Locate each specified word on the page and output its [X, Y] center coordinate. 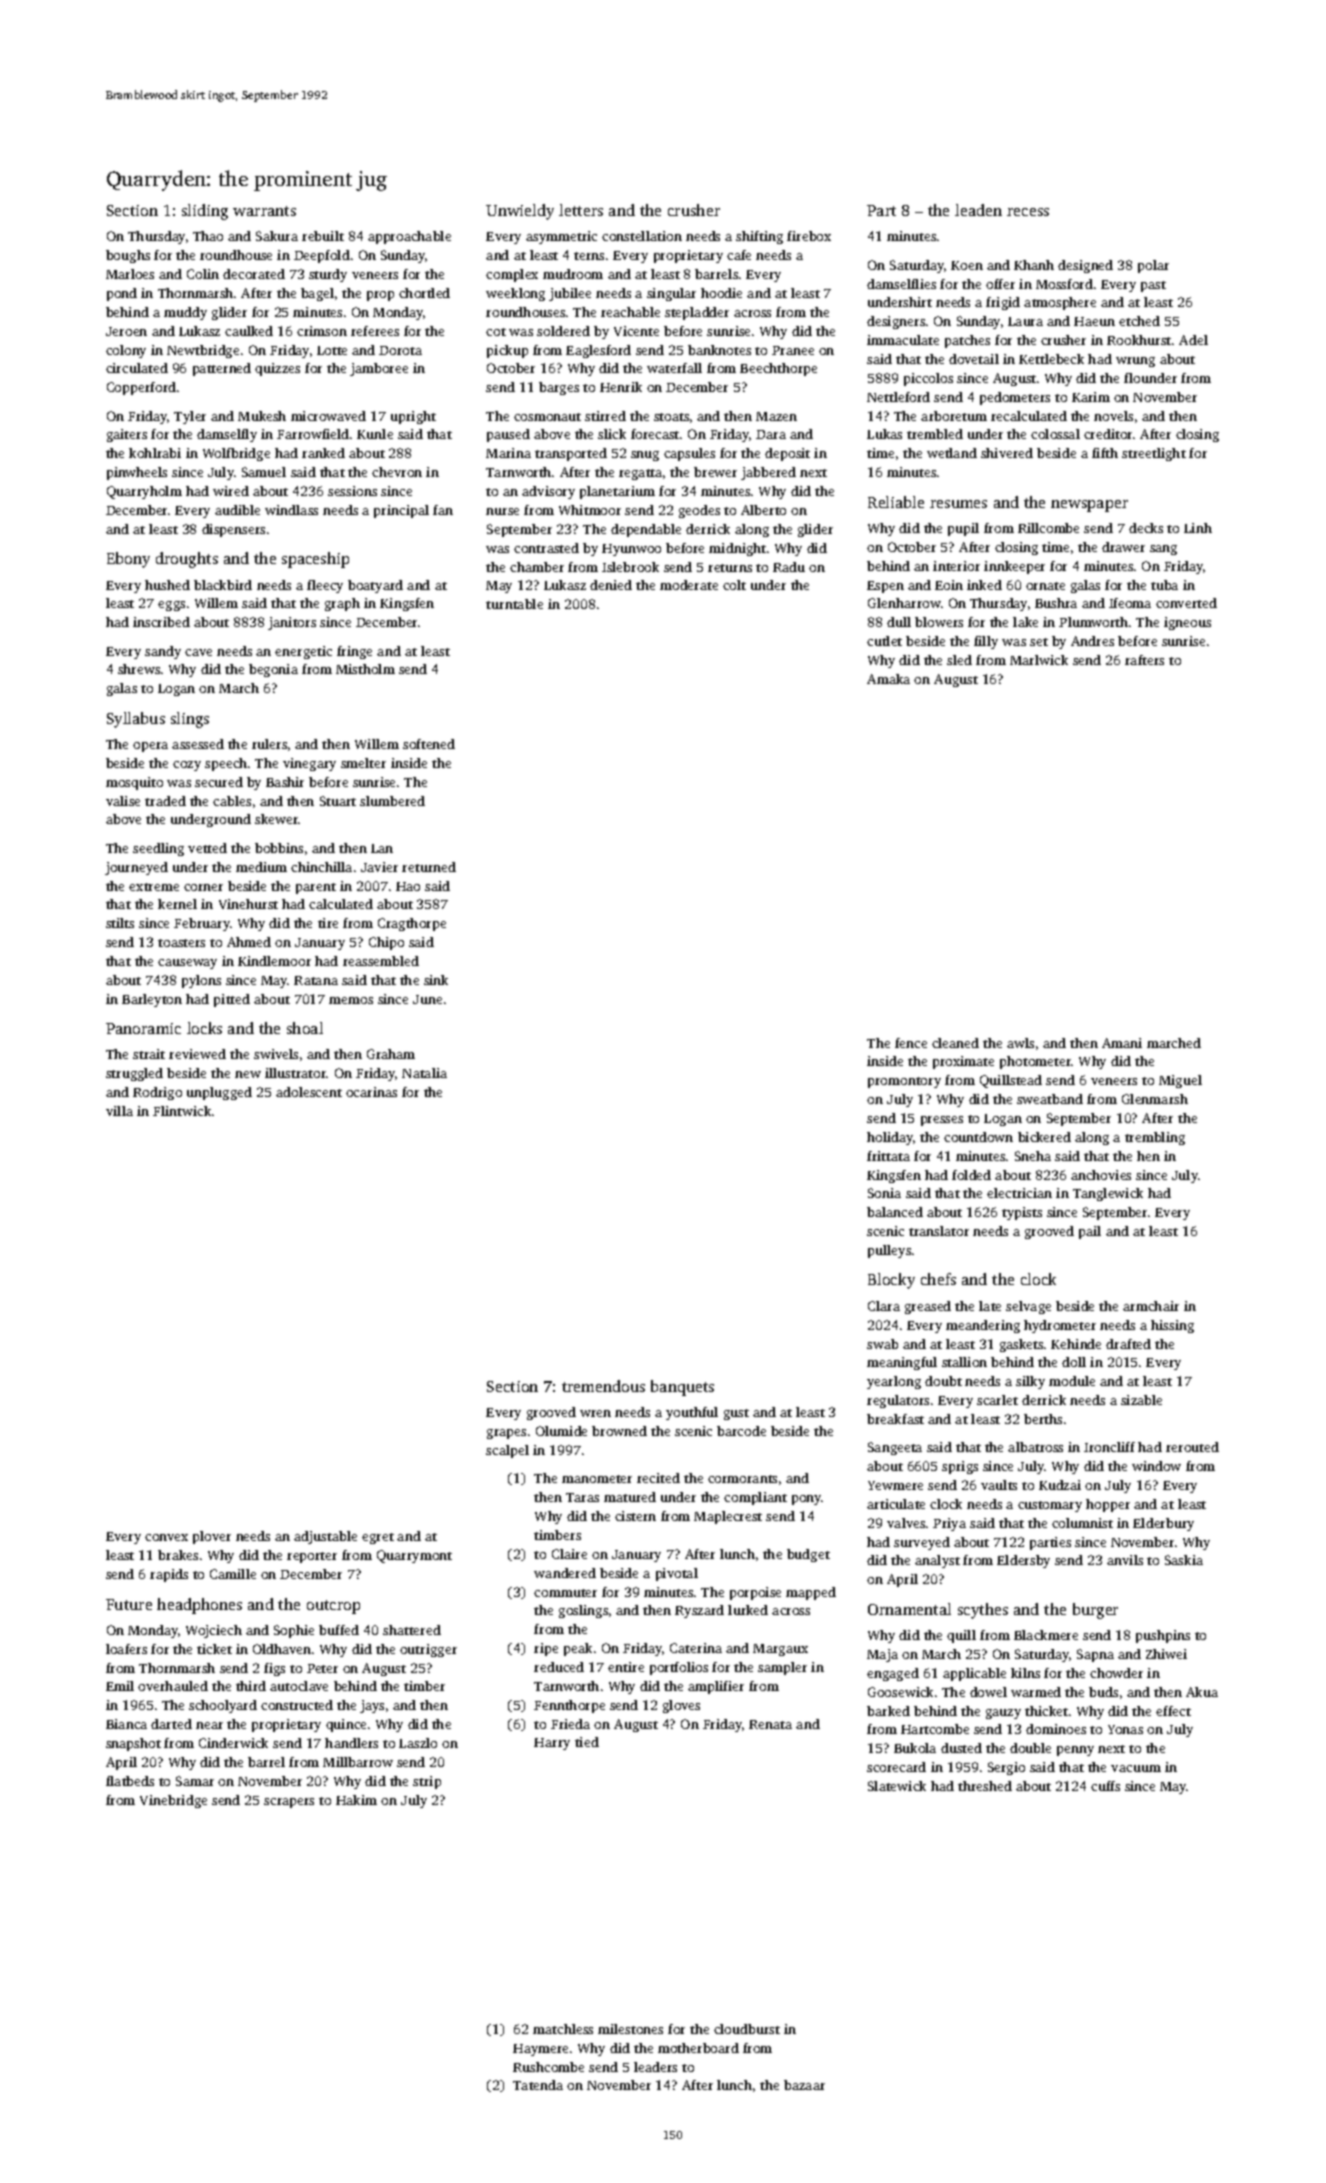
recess [1028, 212]
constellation [642, 236]
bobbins [279, 848]
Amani [1122, 1043]
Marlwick [1039, 660]
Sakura [277, 236]
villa [119, 1111]
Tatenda [538, 2085]
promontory [904, 1082]
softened [429, 744]
